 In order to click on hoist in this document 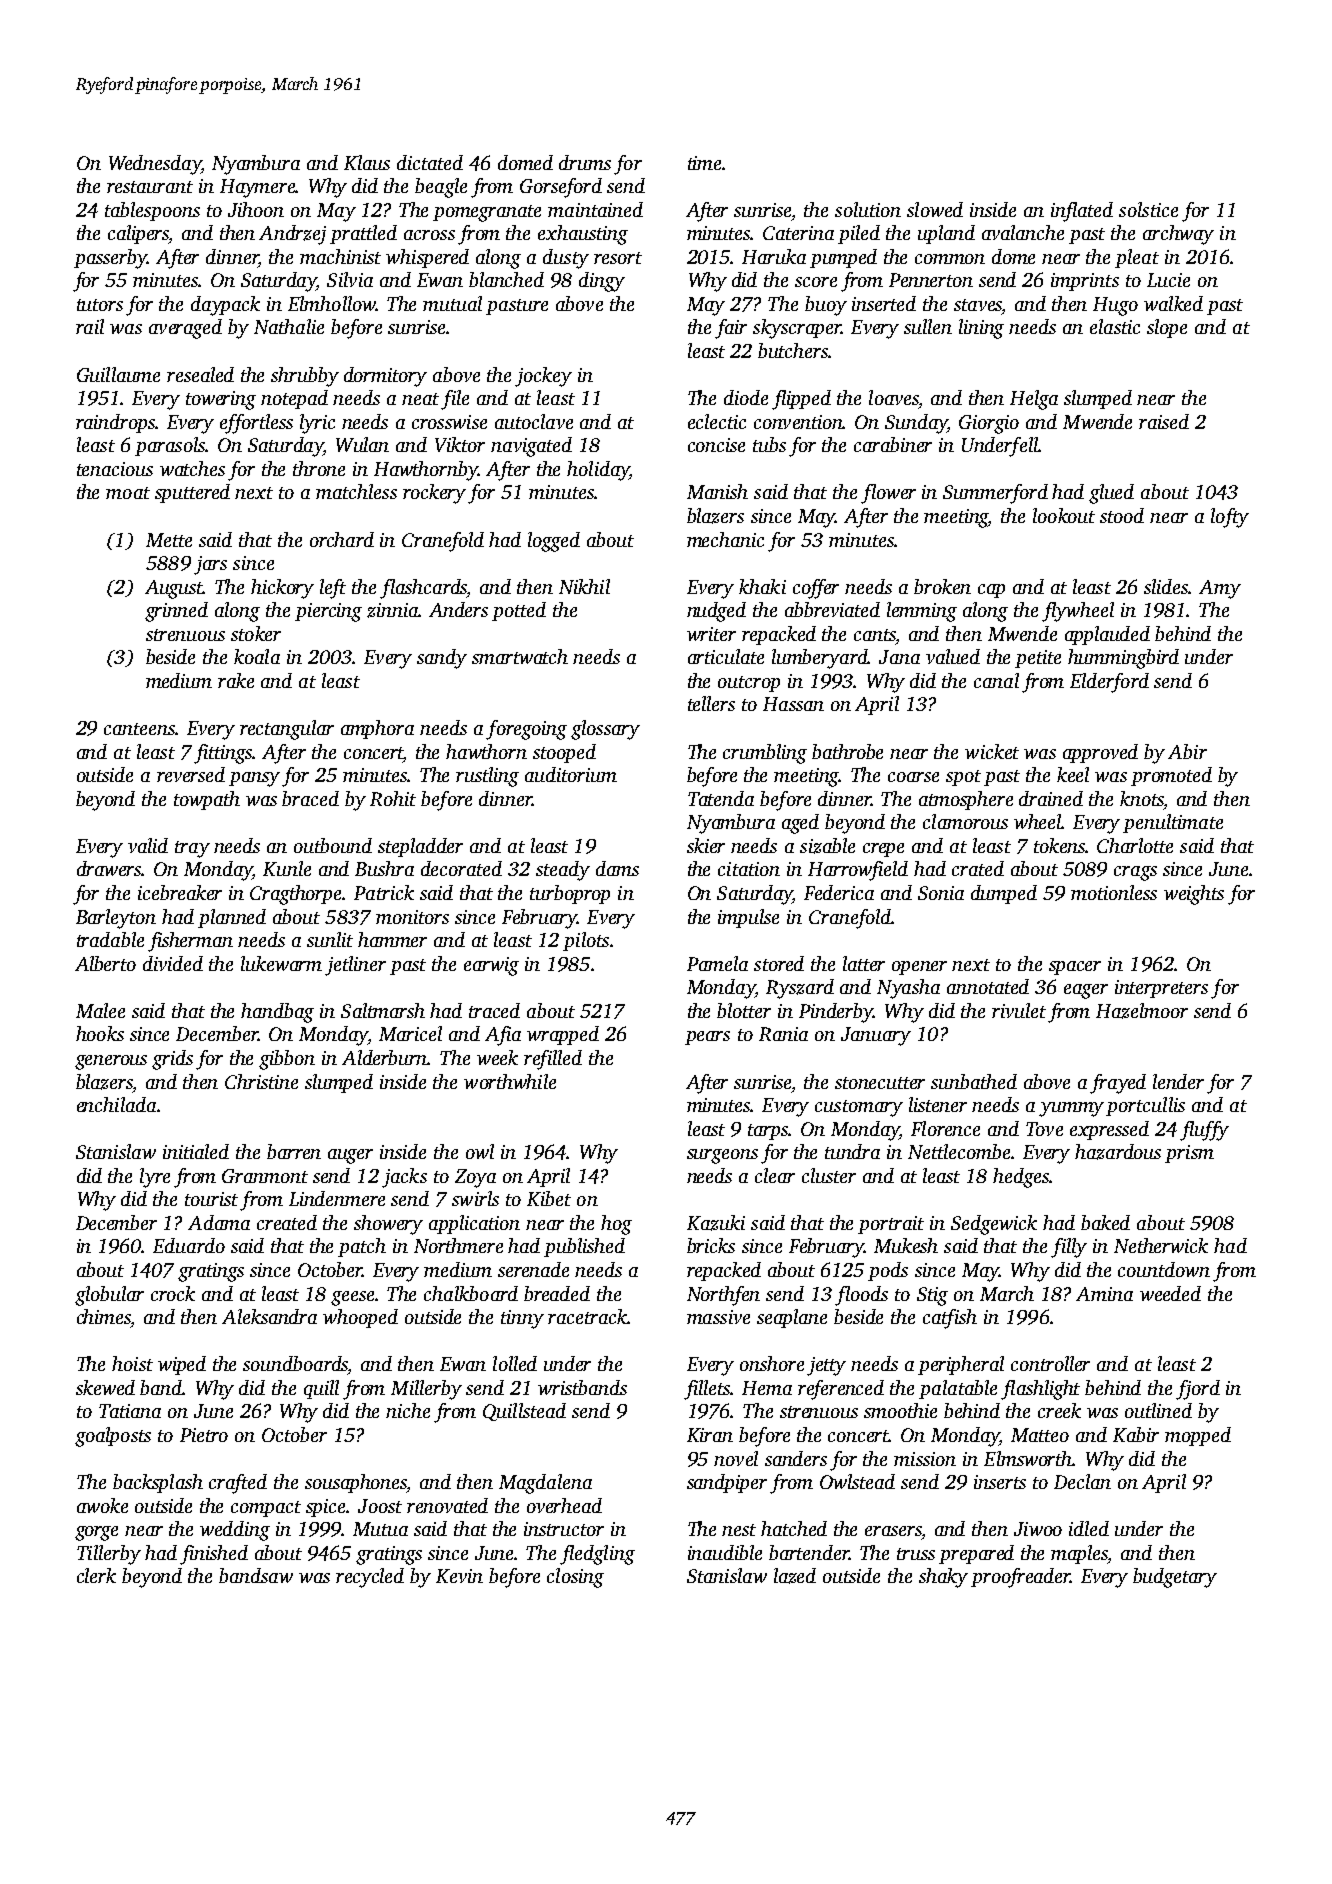, I will do `click(132, 1363)`.
